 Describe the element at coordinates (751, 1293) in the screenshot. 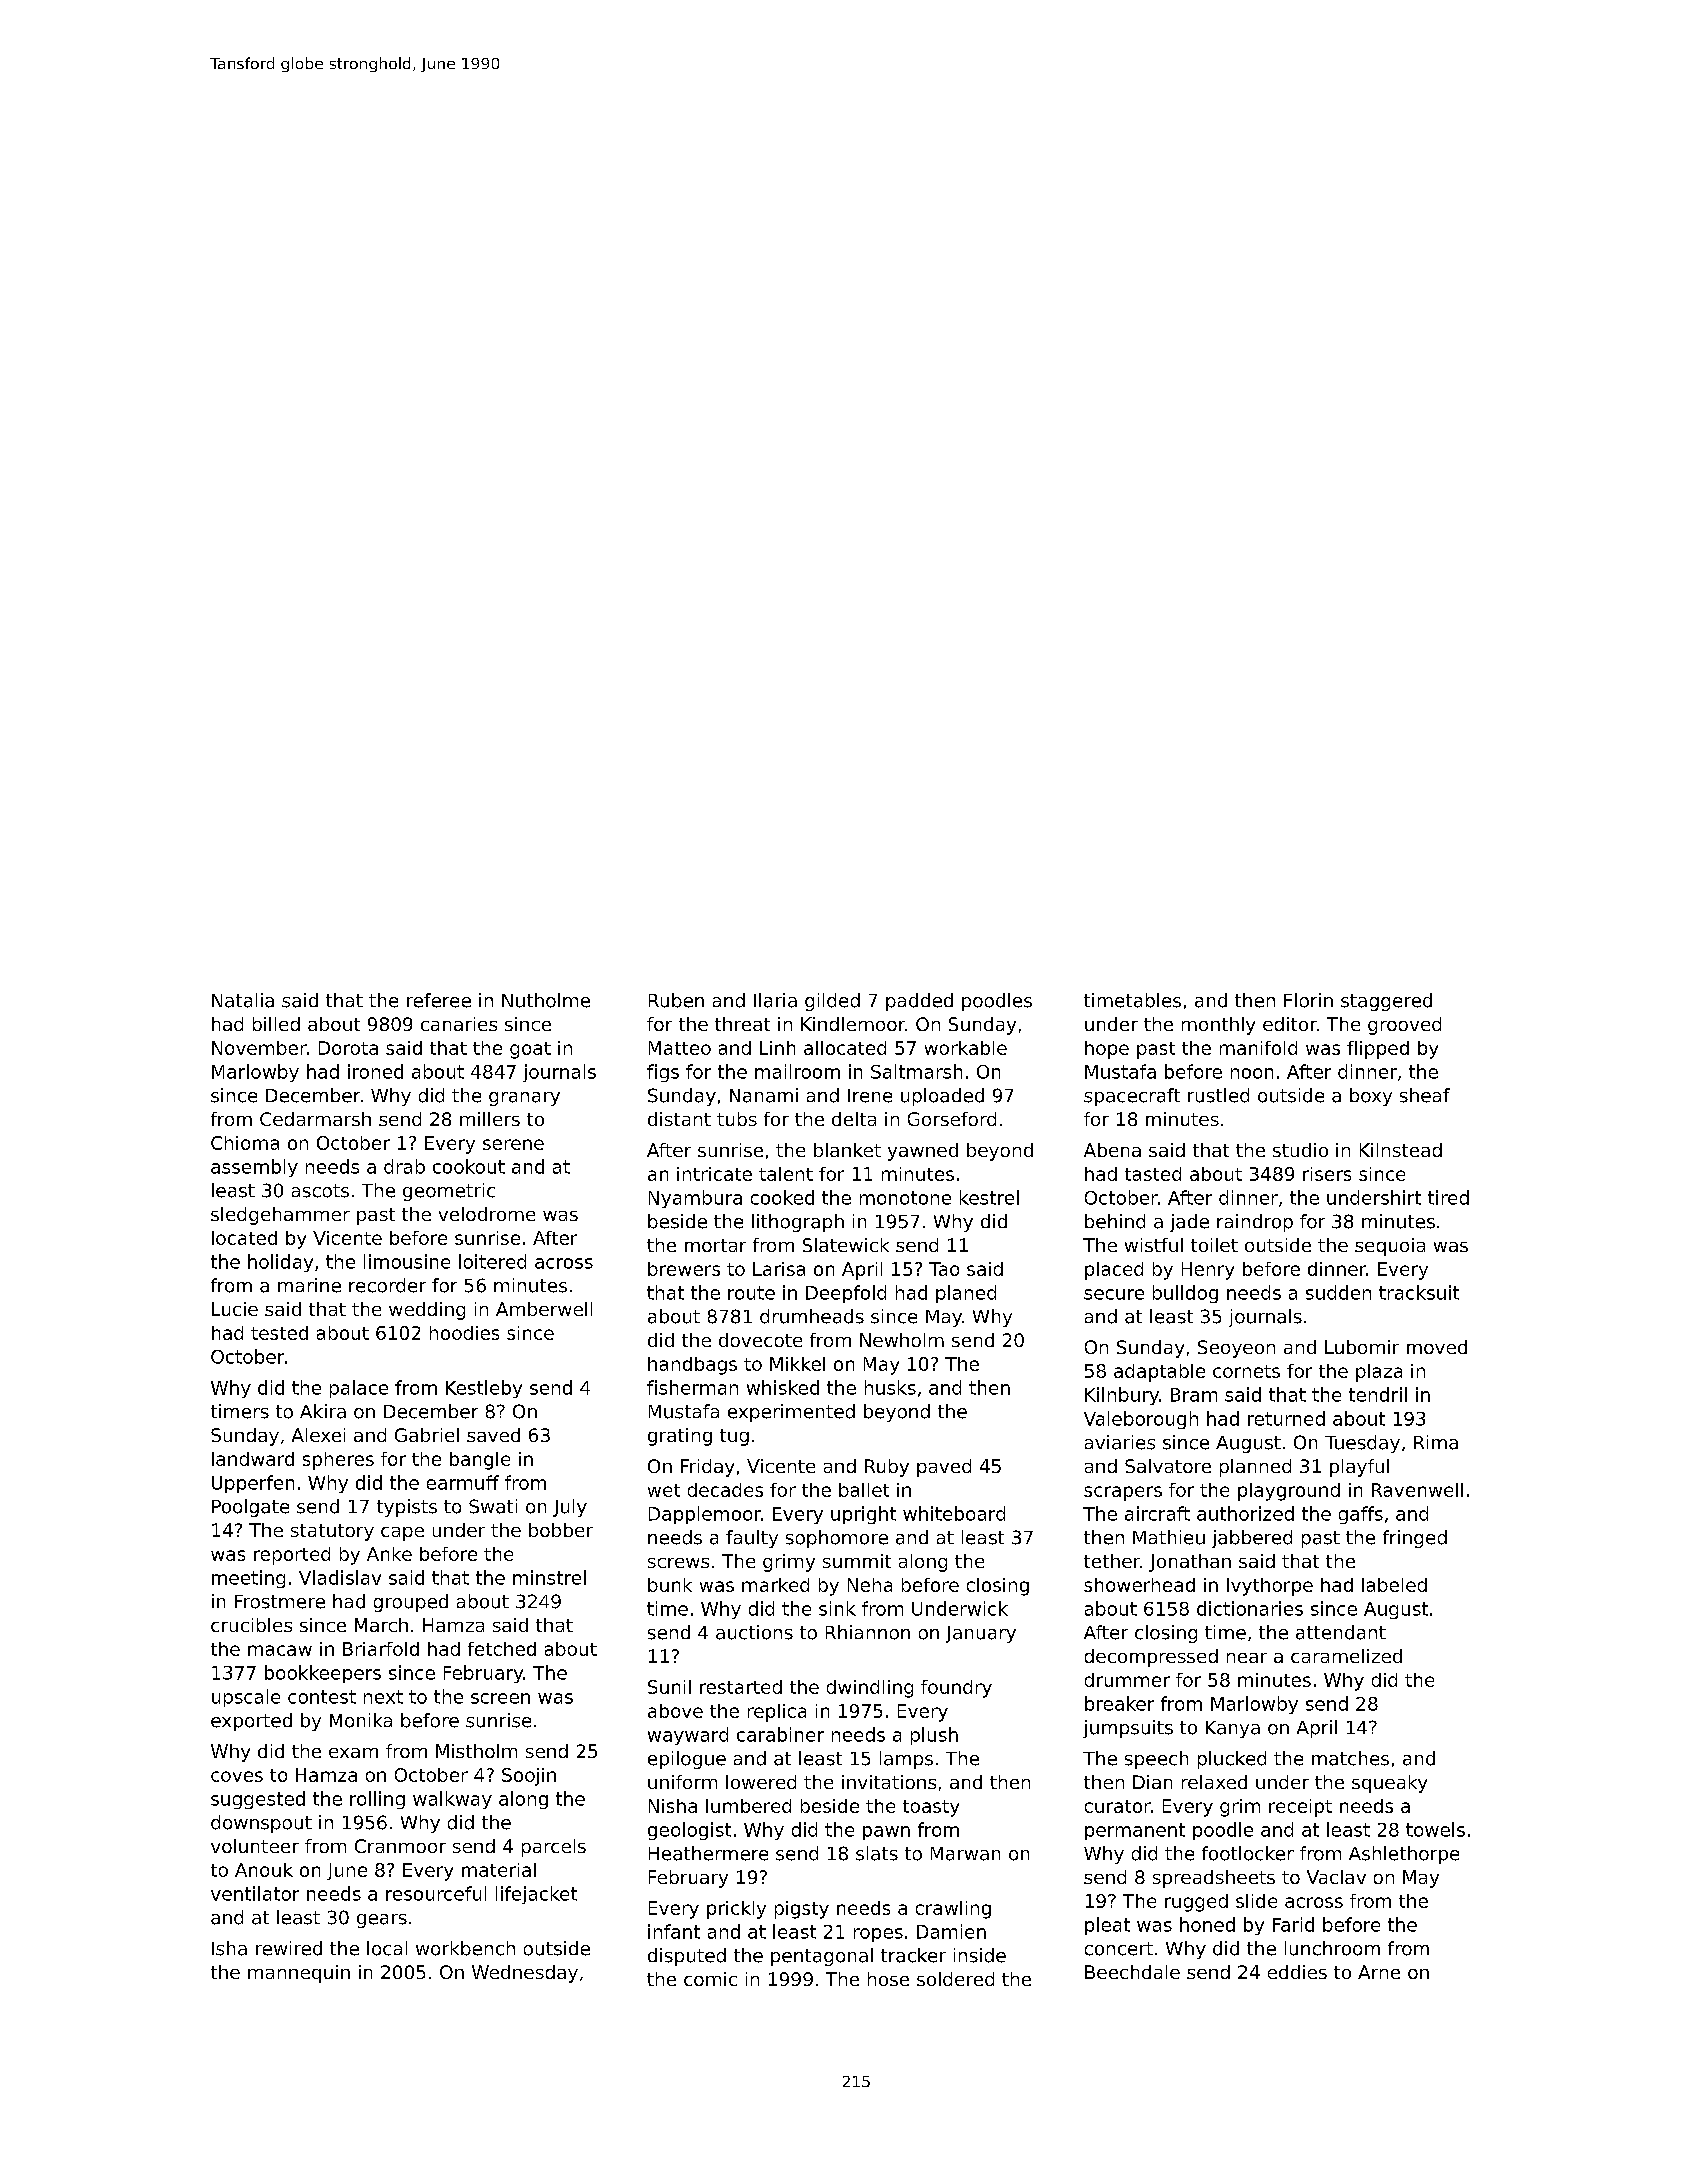

I see `route` at that location.
